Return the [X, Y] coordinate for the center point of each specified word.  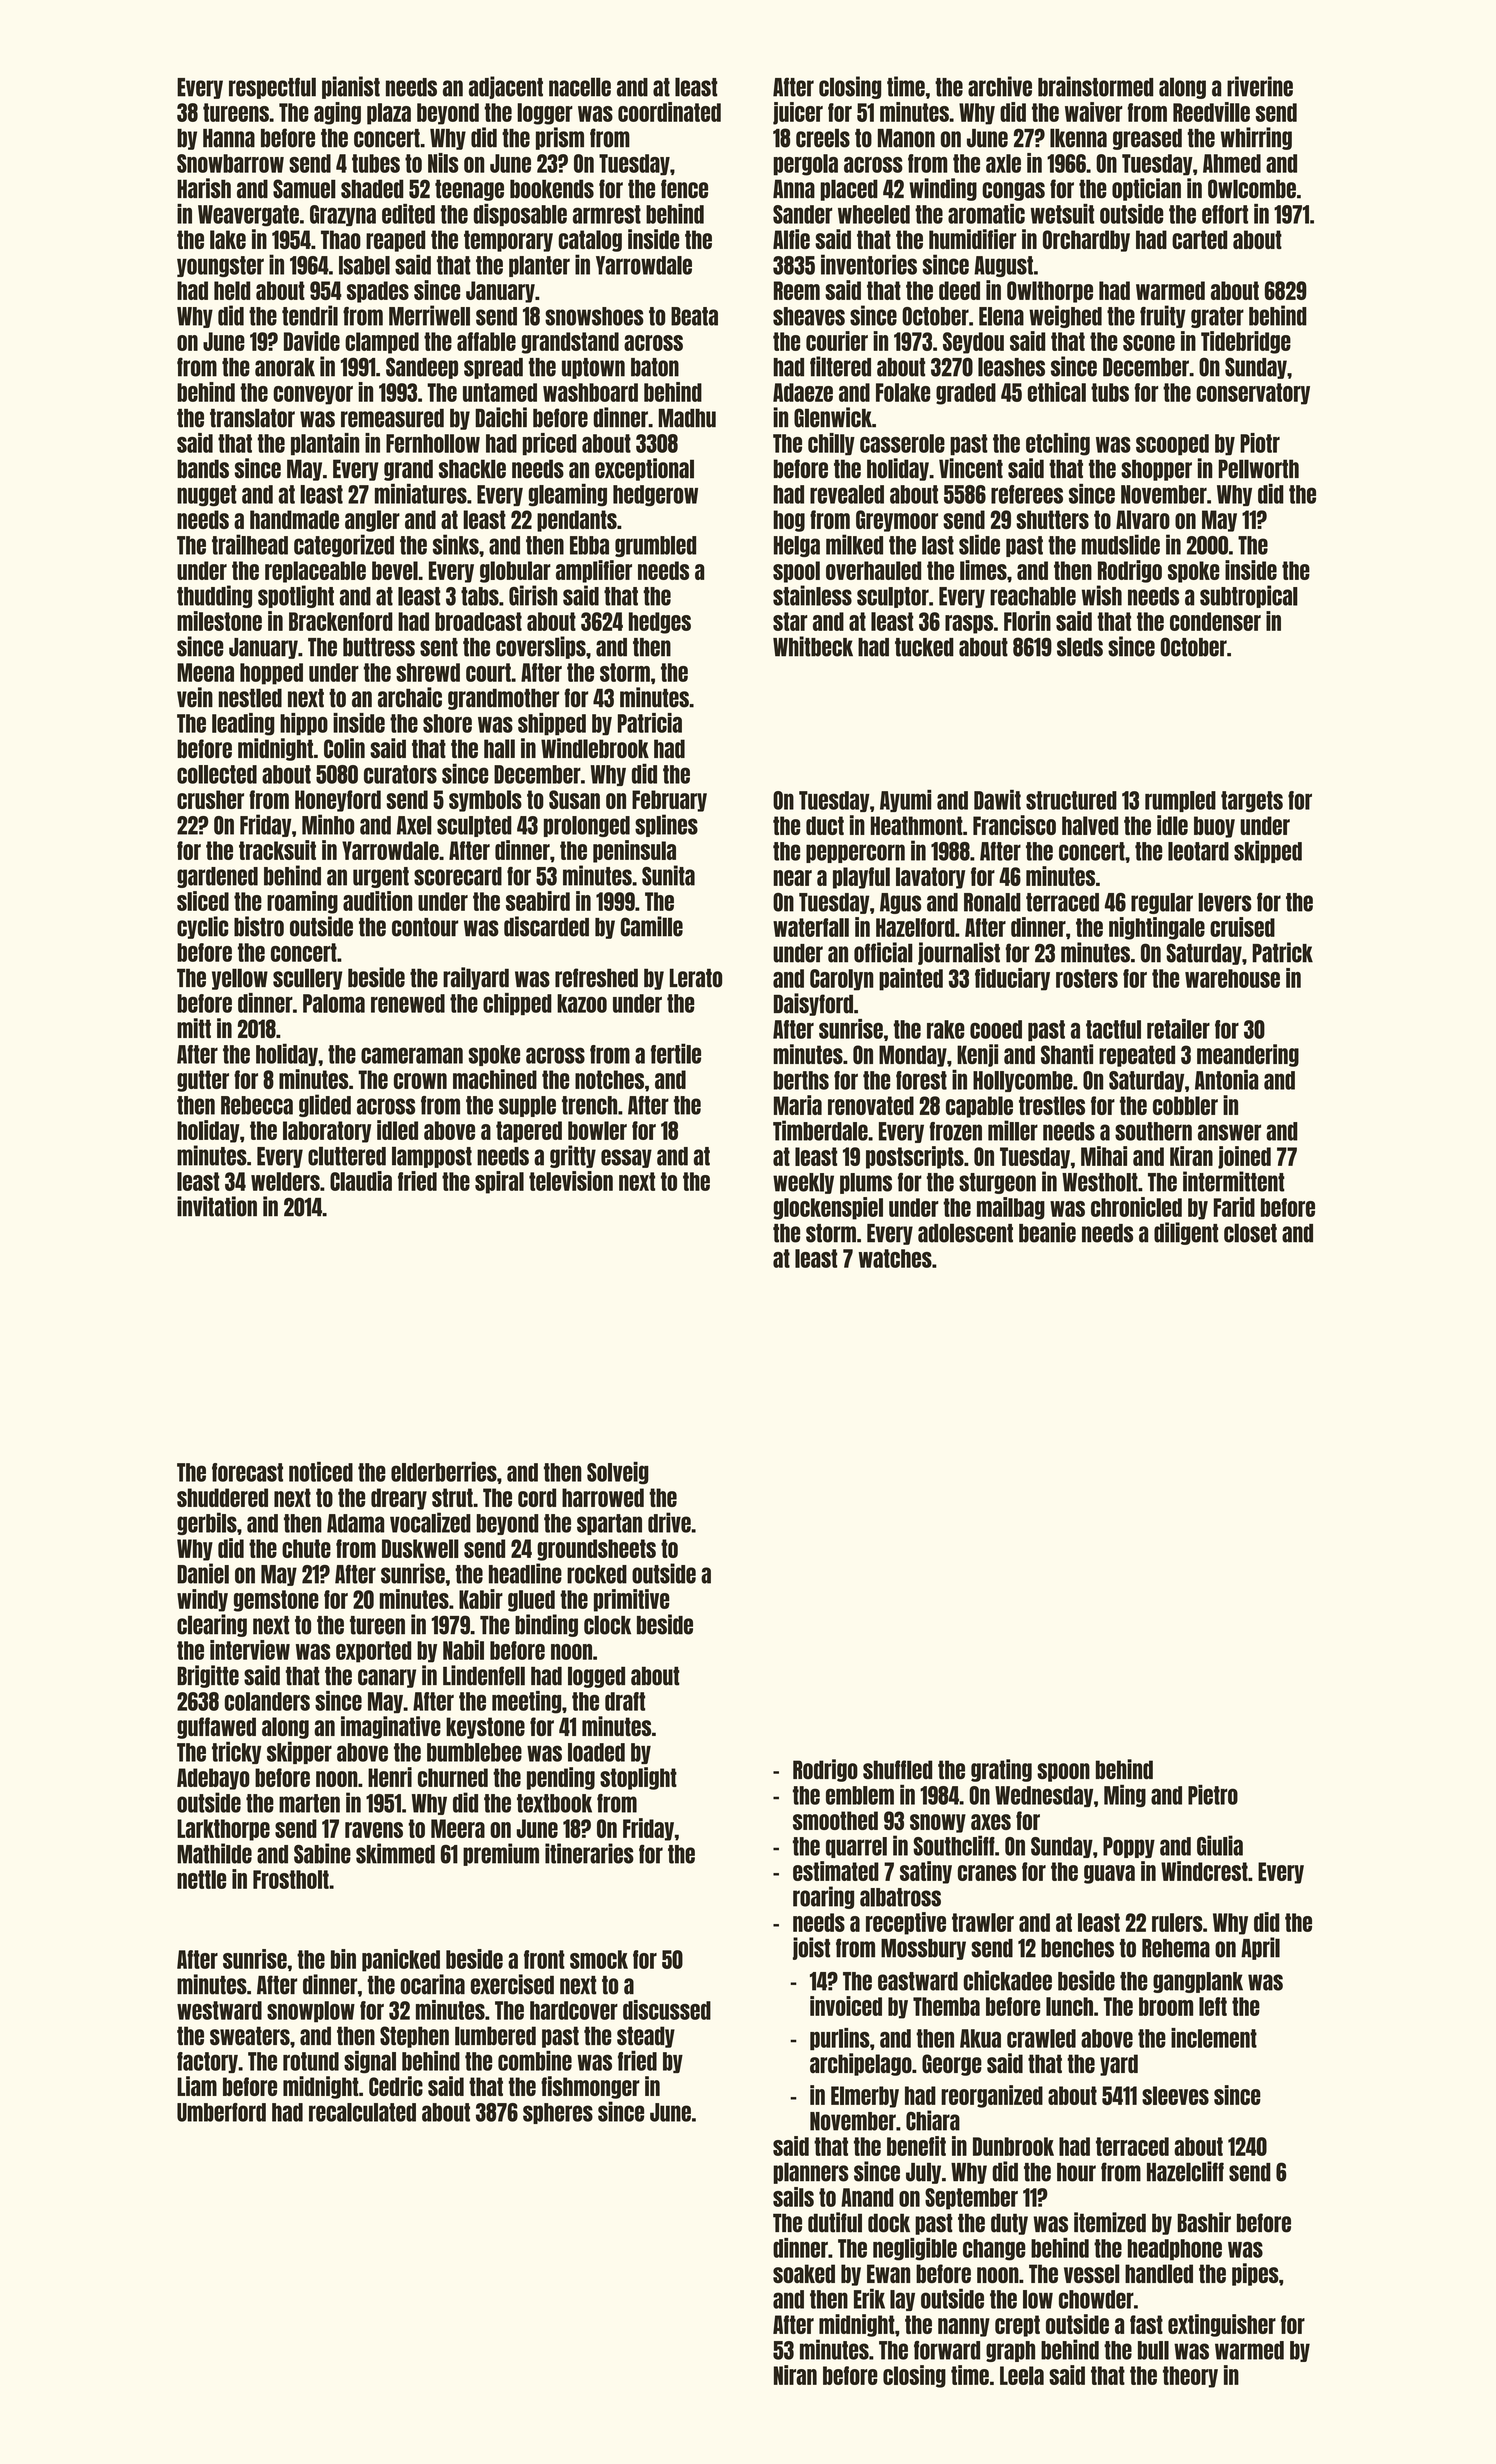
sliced [203, 901]
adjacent [506, 87]
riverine [1260, 86]
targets [1252, 801]
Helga [797, 546]
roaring [823, 1897]
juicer [798, 113]
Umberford [221, 2112]
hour [1076, 2172]
